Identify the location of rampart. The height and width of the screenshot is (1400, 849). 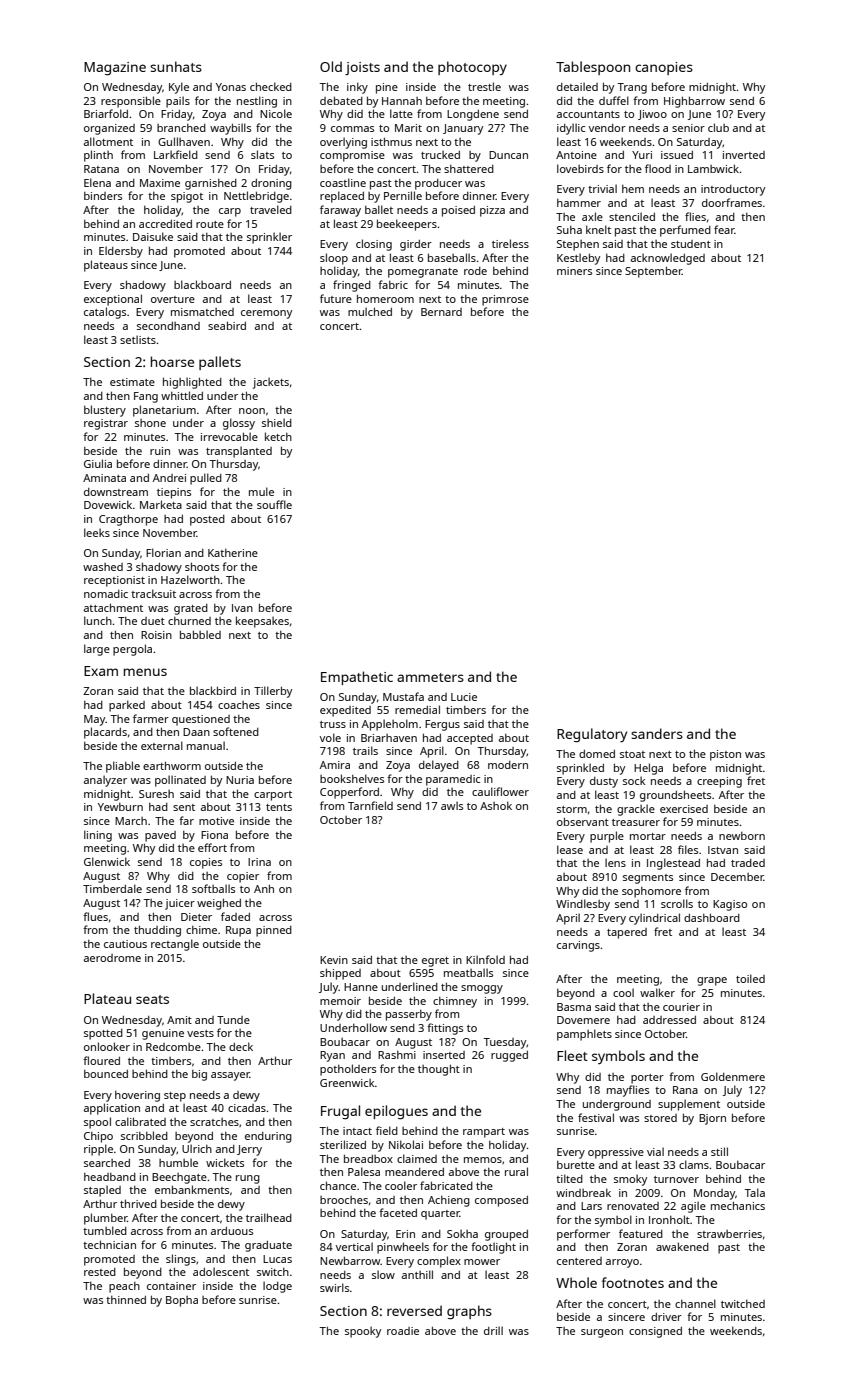
(484, 1133).
